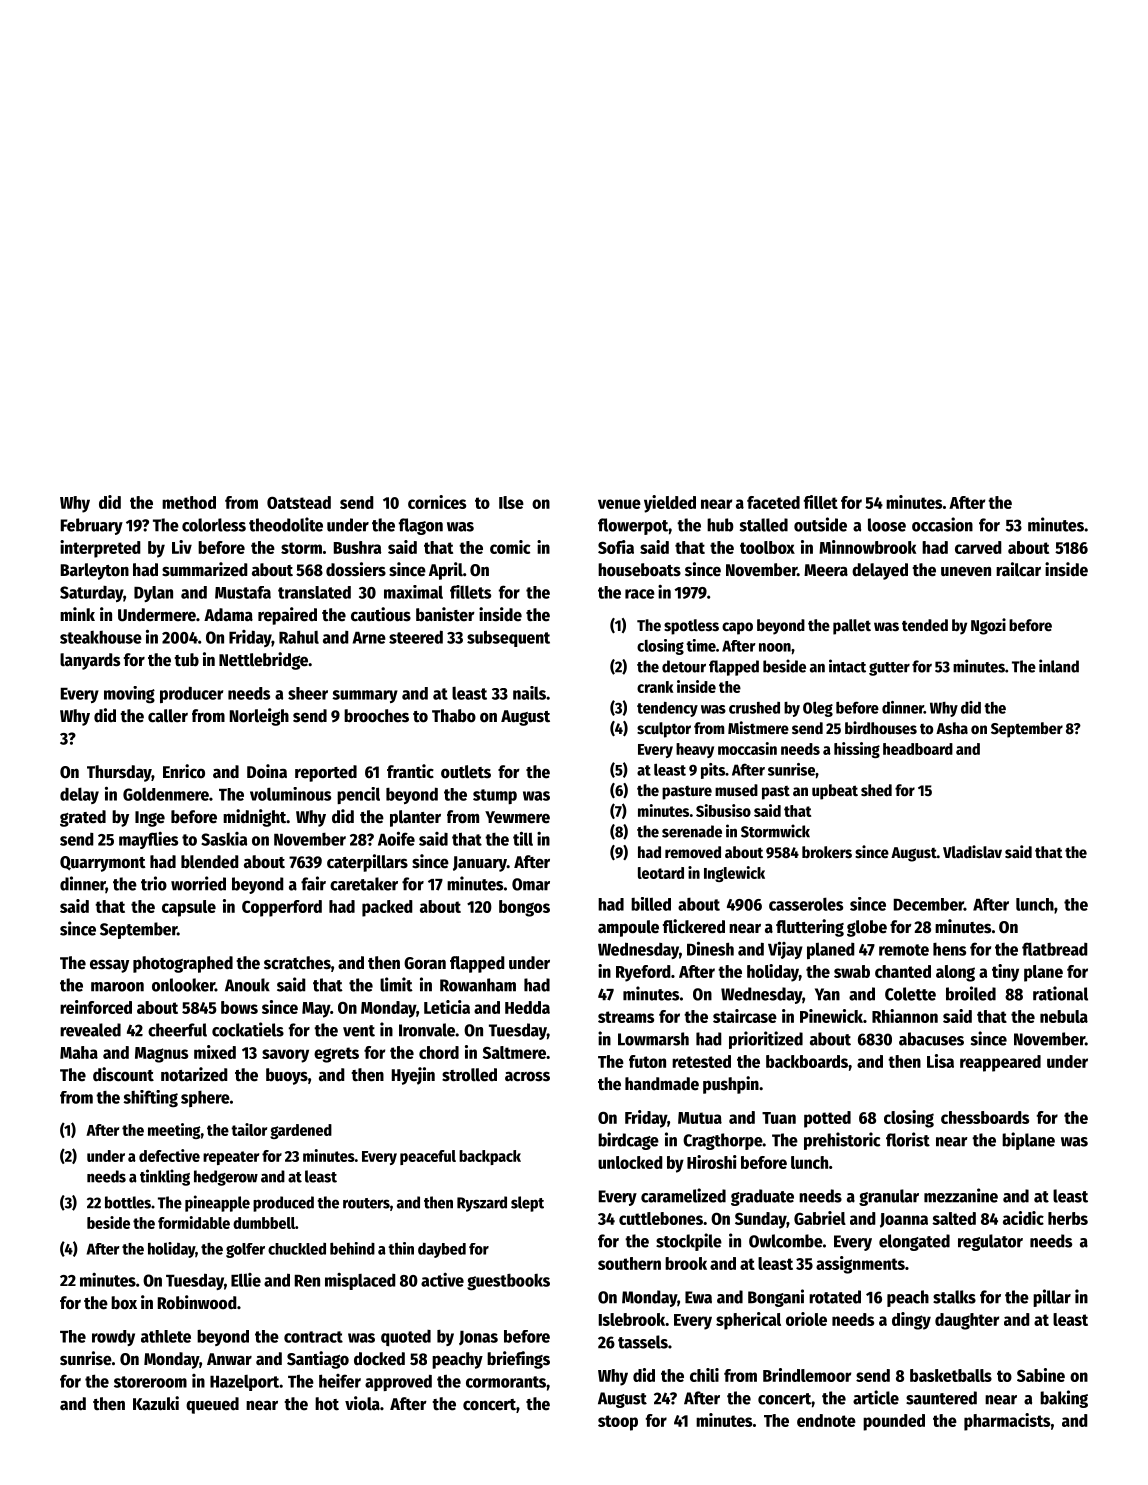 The height and width of the document is (1485, 1148). I want to click on Maha, so click(79, 1052).
